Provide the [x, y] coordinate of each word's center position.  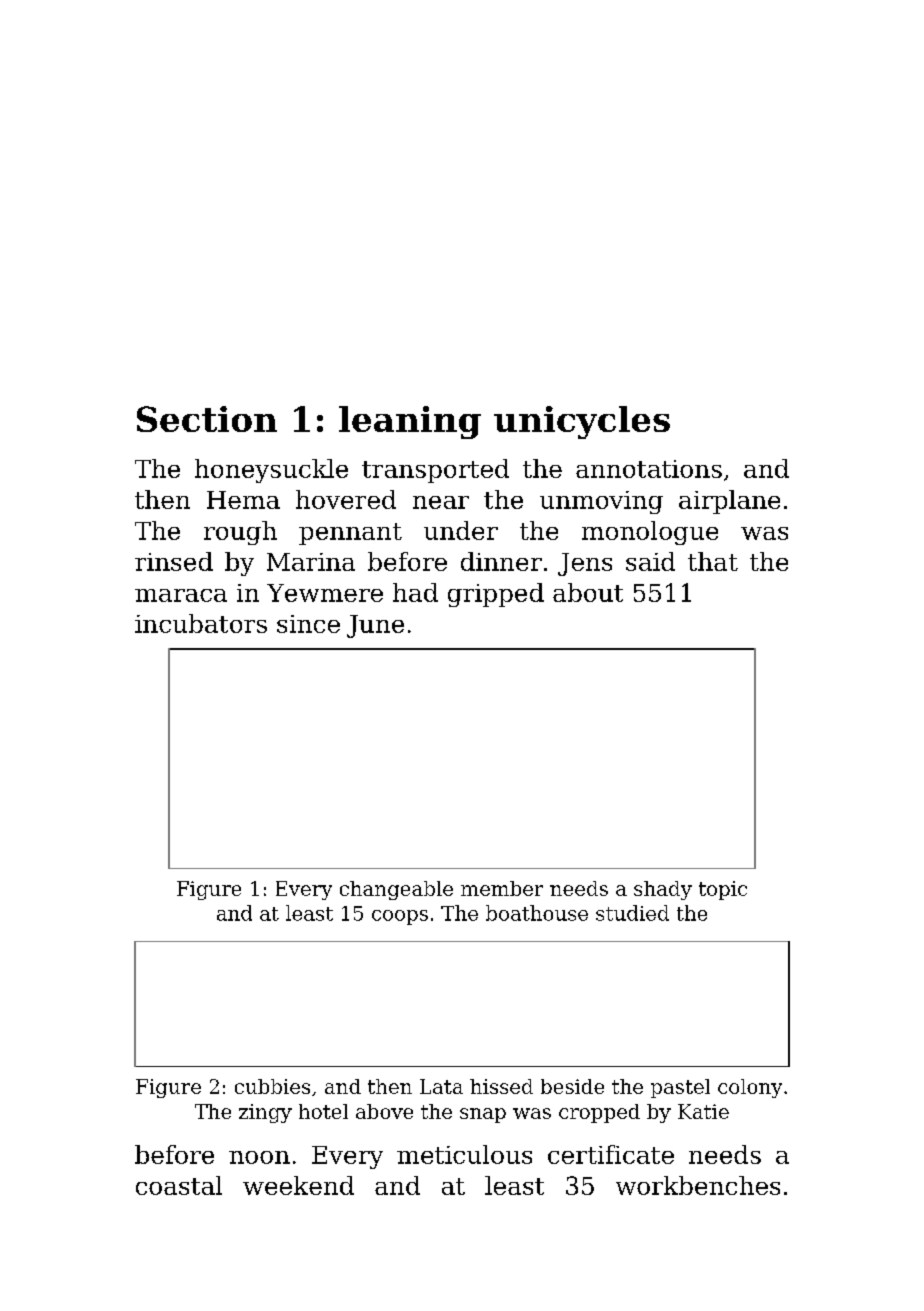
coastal [179, 1185]
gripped [496, 595]
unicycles [582, 422]
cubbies [272, 1086]
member [502, 888]
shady [663, 890]
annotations [649, 469]
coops [400, 917]
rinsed [174, 561]
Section [207, 419]
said [650, 561]
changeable [396, 890]
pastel [680, 1088]
